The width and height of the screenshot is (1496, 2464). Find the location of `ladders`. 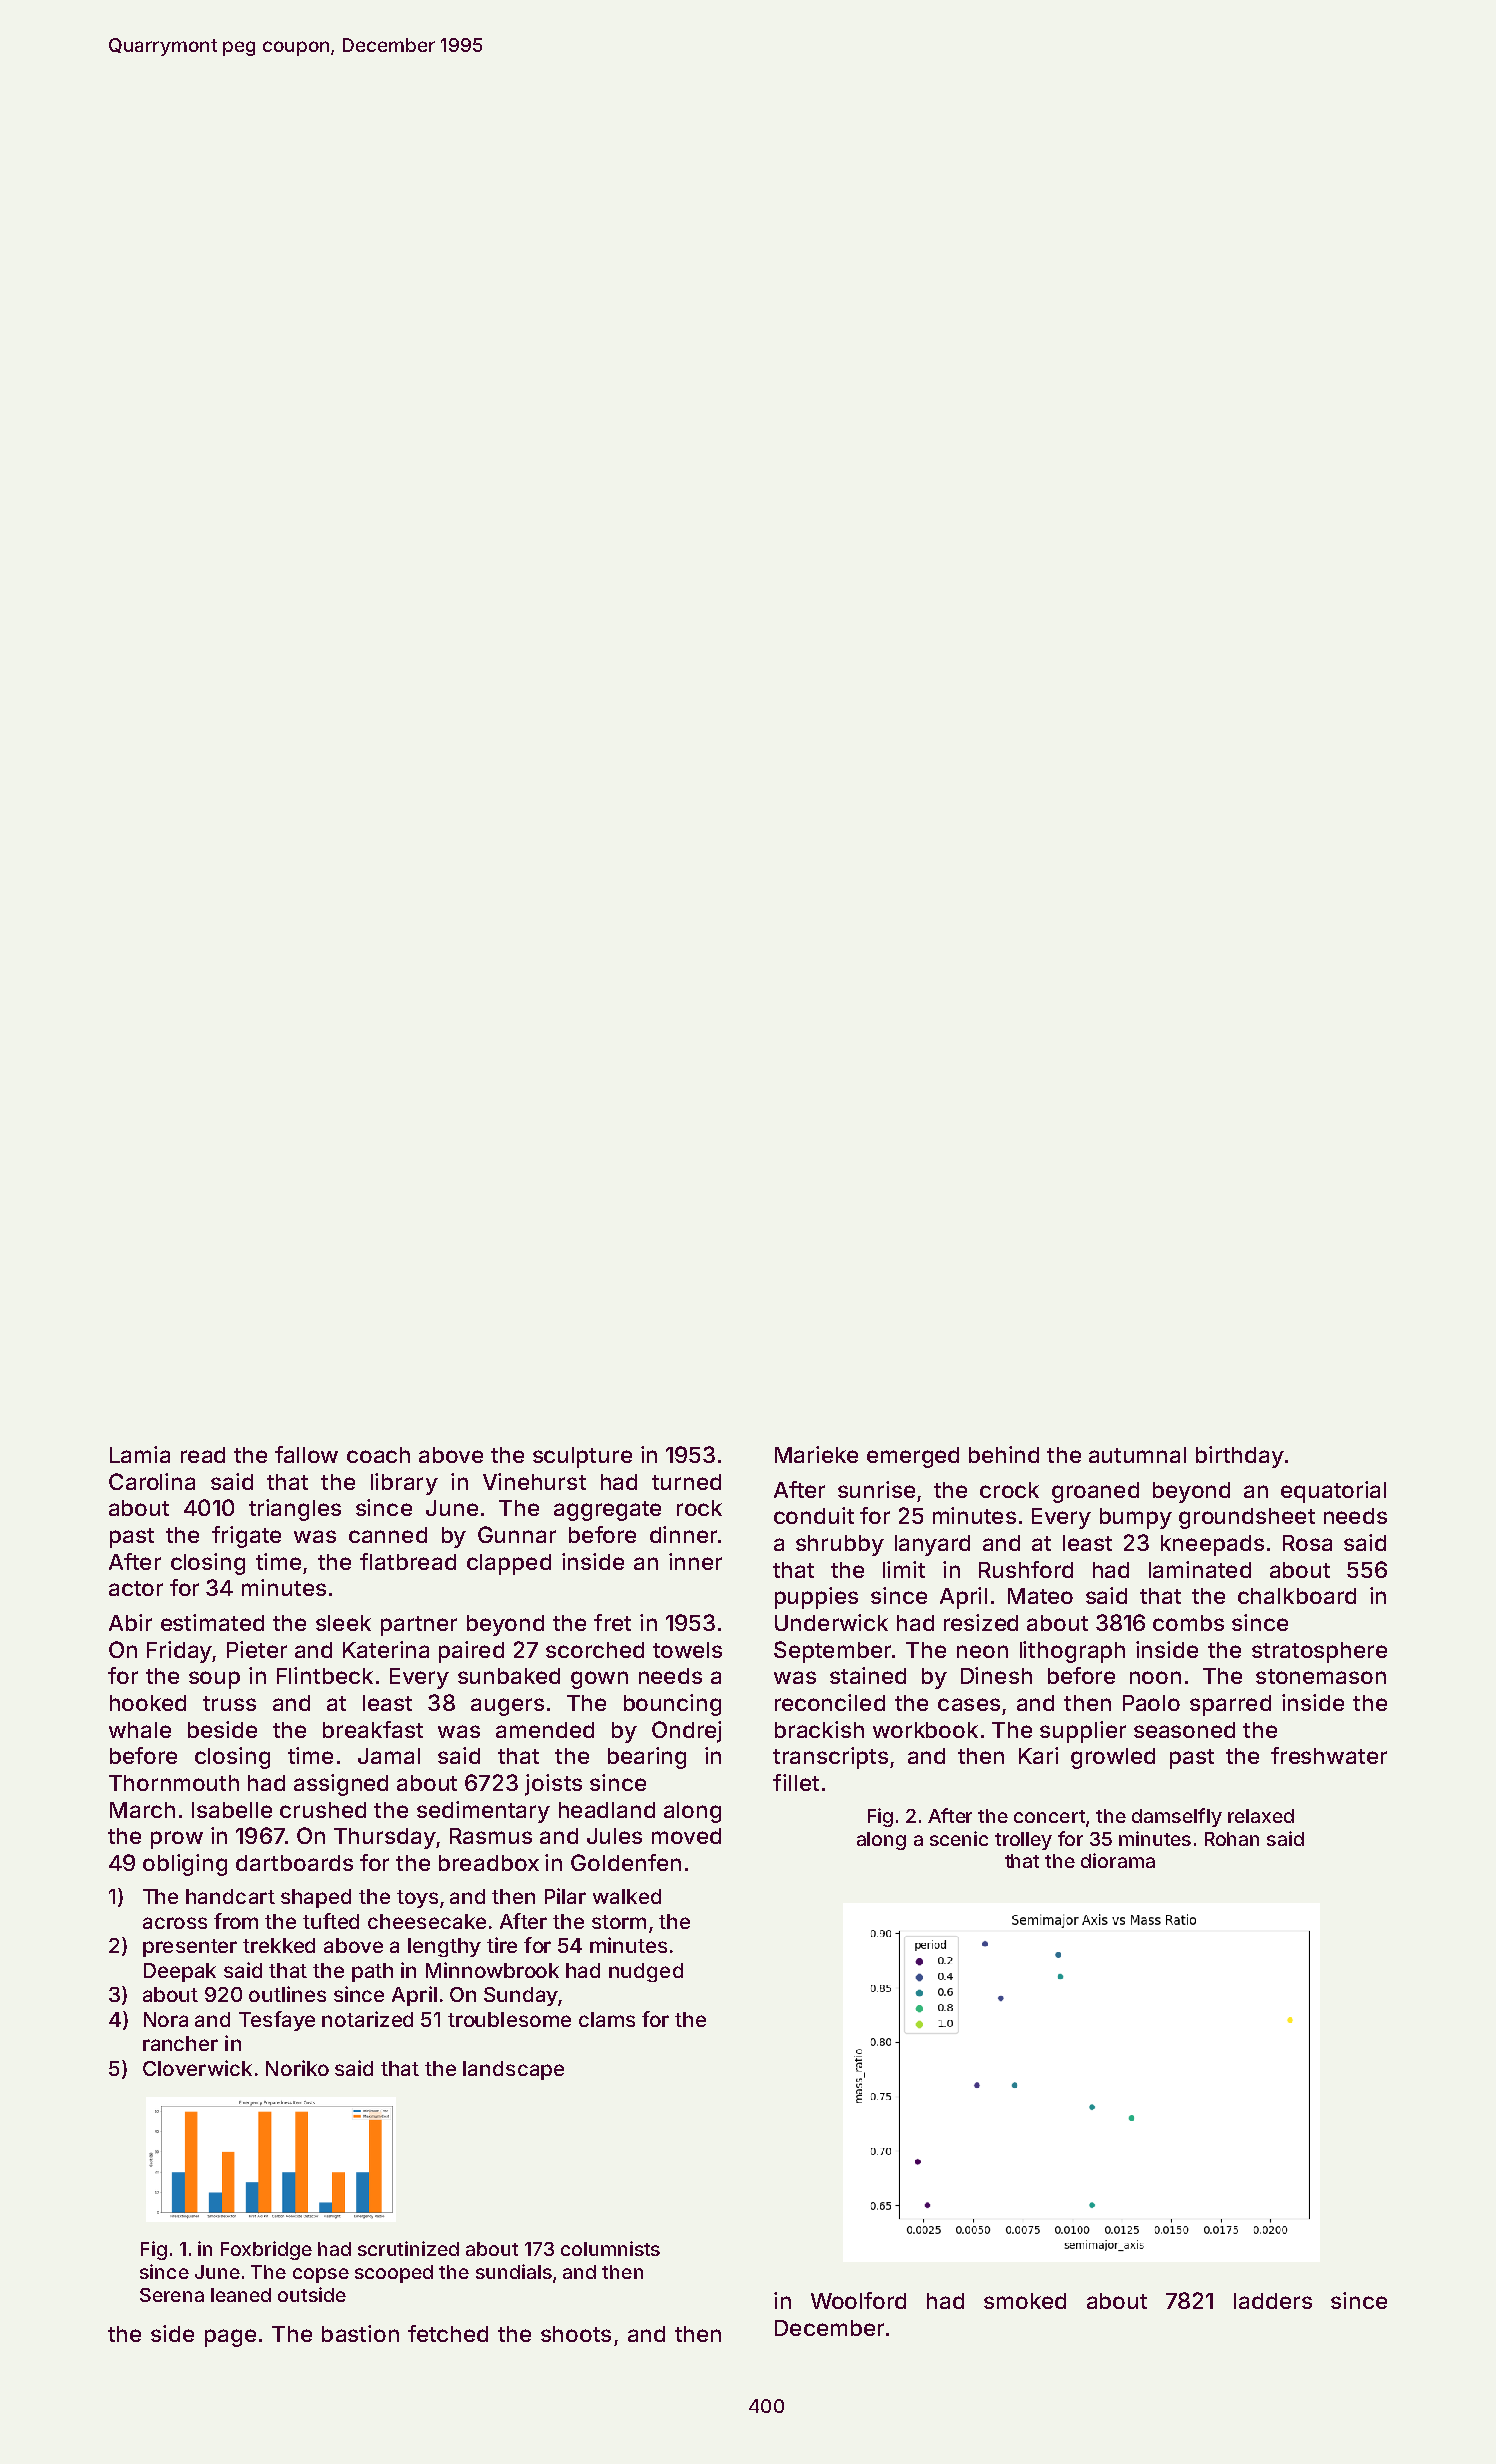

ladders is located at coordinates (1273, 2301).
